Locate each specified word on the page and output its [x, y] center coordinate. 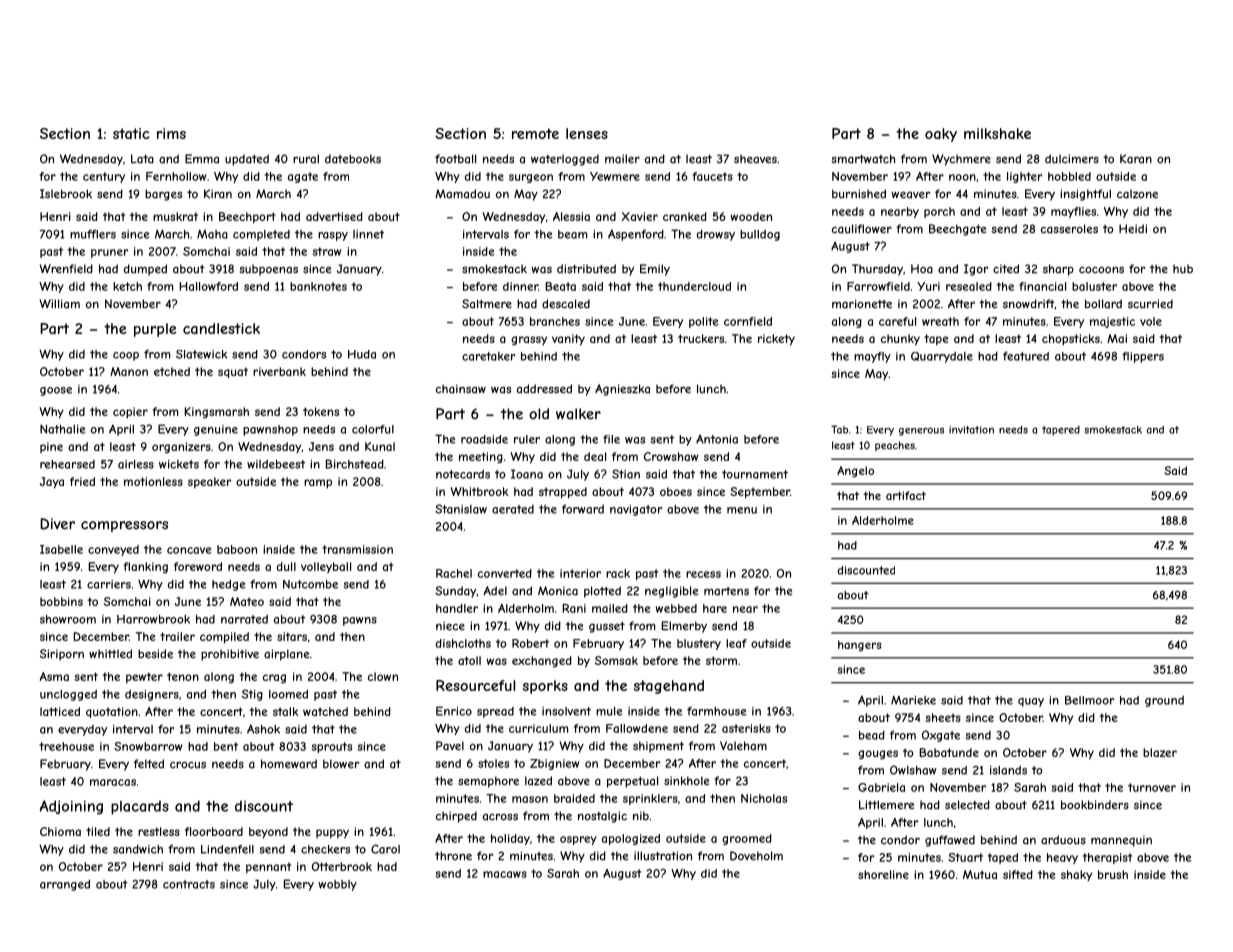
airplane [286, 655]
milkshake [997, 133]
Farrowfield [878, 286]
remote [535, 133]
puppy [332, 833]
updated [247, 160]
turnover [1152, 787]
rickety [776, 340]
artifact [906, 495]
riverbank [279, 371]
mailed [610, 608]
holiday [510, 839]
